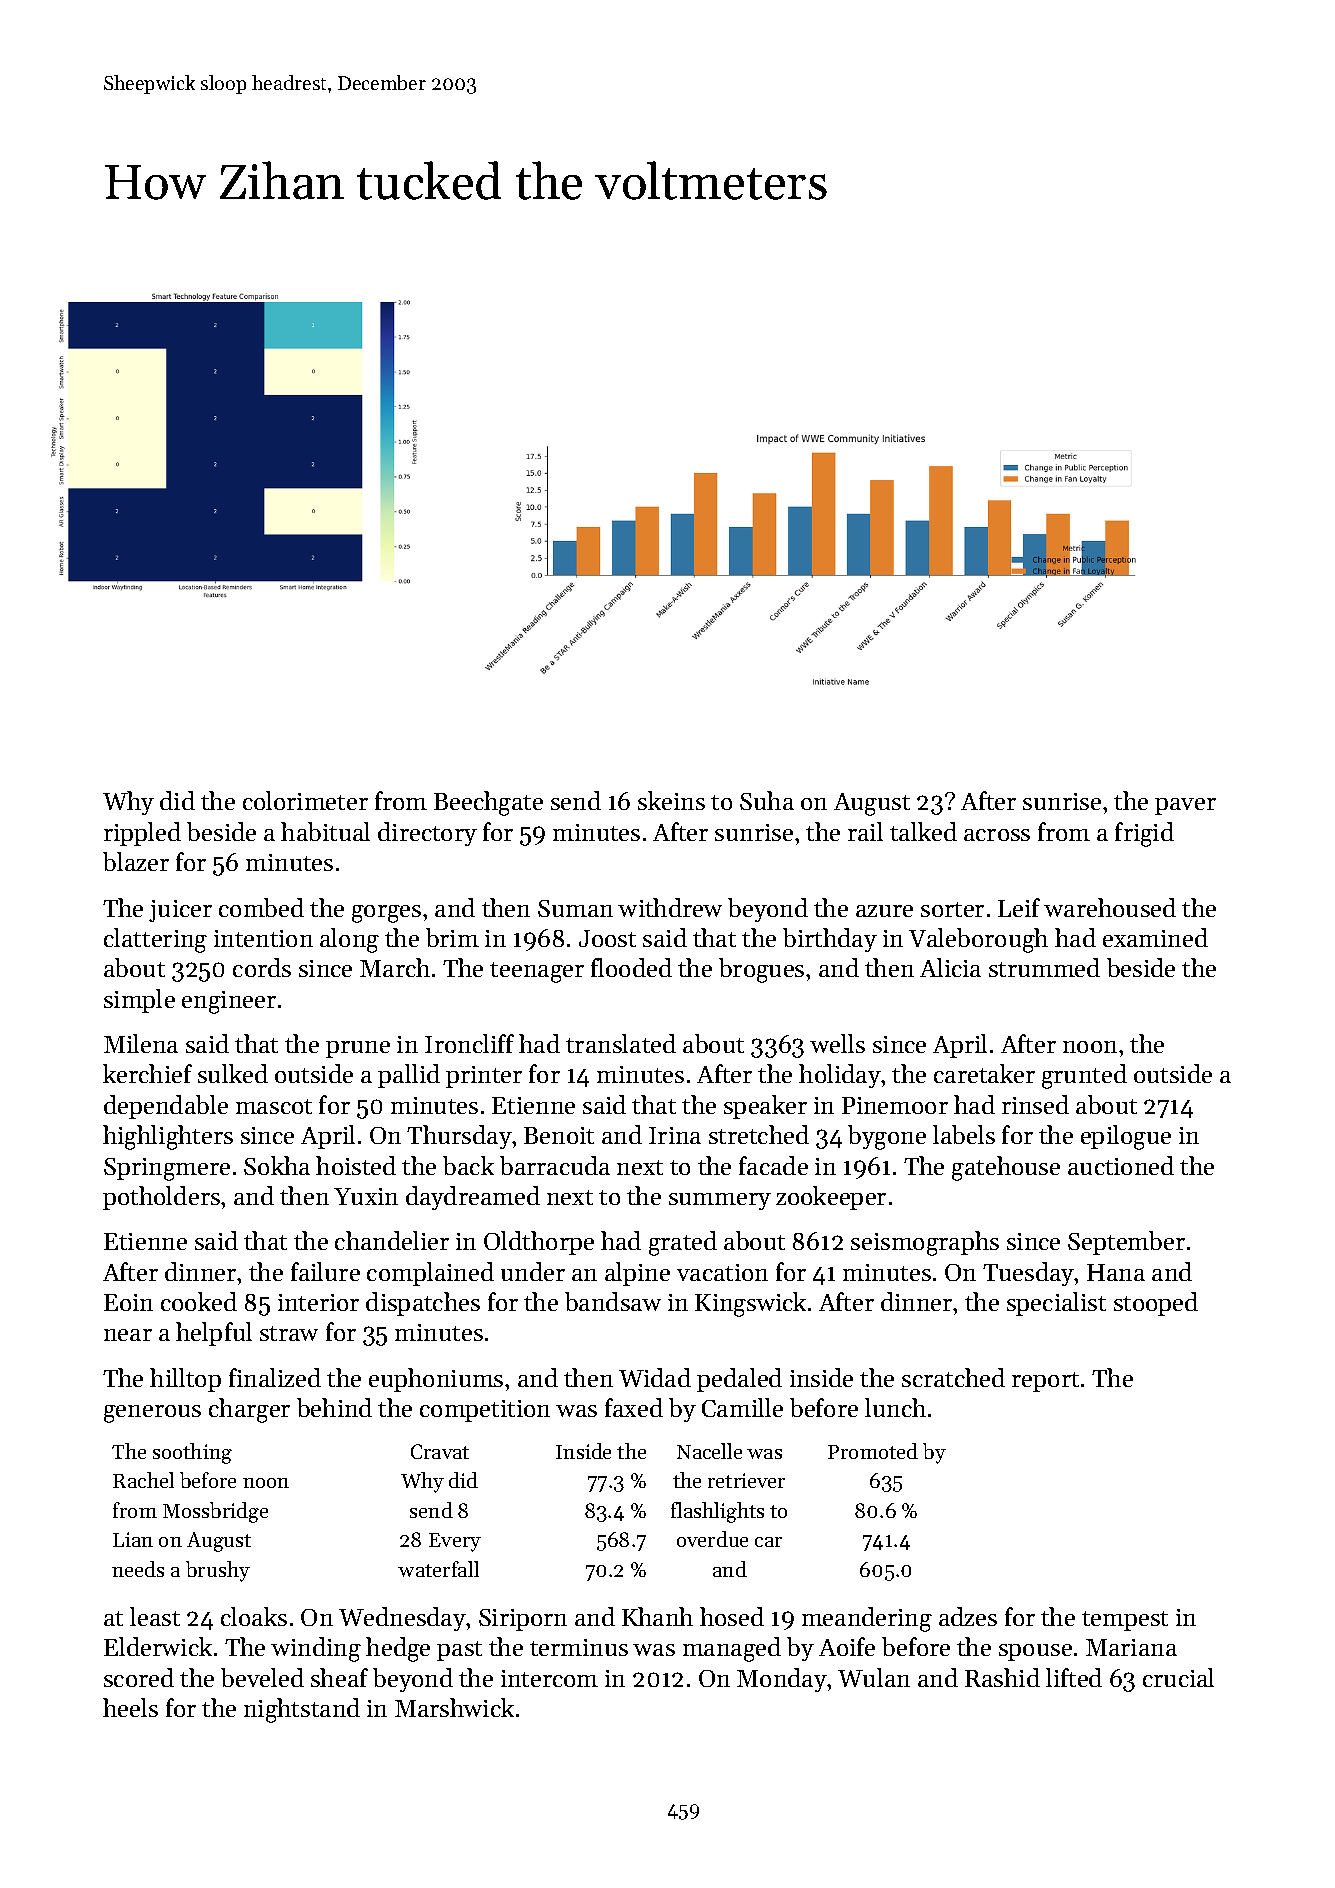 The height and width of the image is (1888, 1335). What do you see at coordinates (671, 800) in the image?
I see `skeins` at bounding box center [671, 800].
